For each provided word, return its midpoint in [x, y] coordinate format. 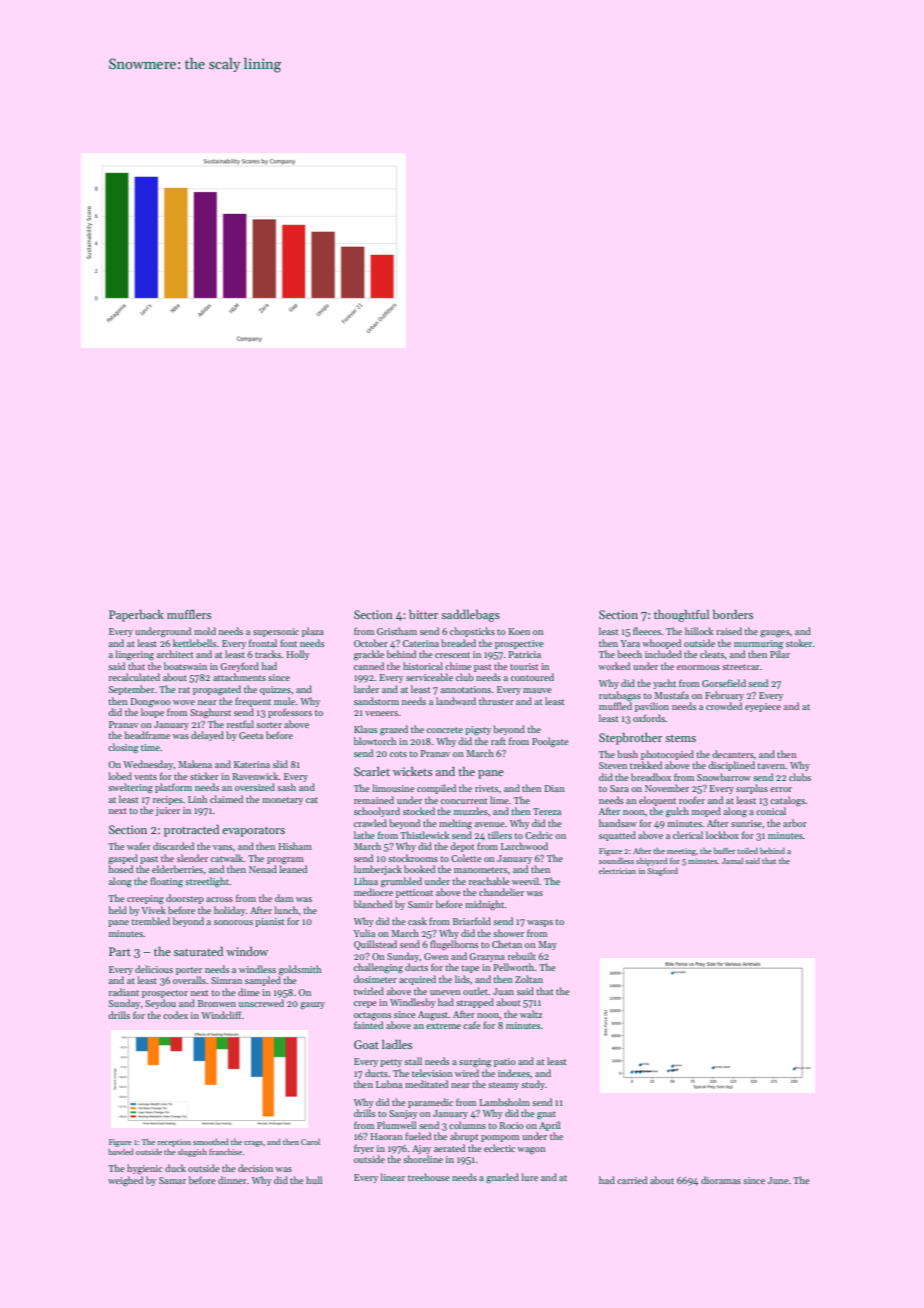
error [781, 789]
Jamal [732, 861]
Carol [310, 1142]
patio [505, 1062]
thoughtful [681, 615]
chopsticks [472, 632]
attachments [239, 677]
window [247, 951]
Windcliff [221, 1015]
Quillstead [375, 945]
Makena [195, 764]
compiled [436, 789]
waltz [531, 1014]
